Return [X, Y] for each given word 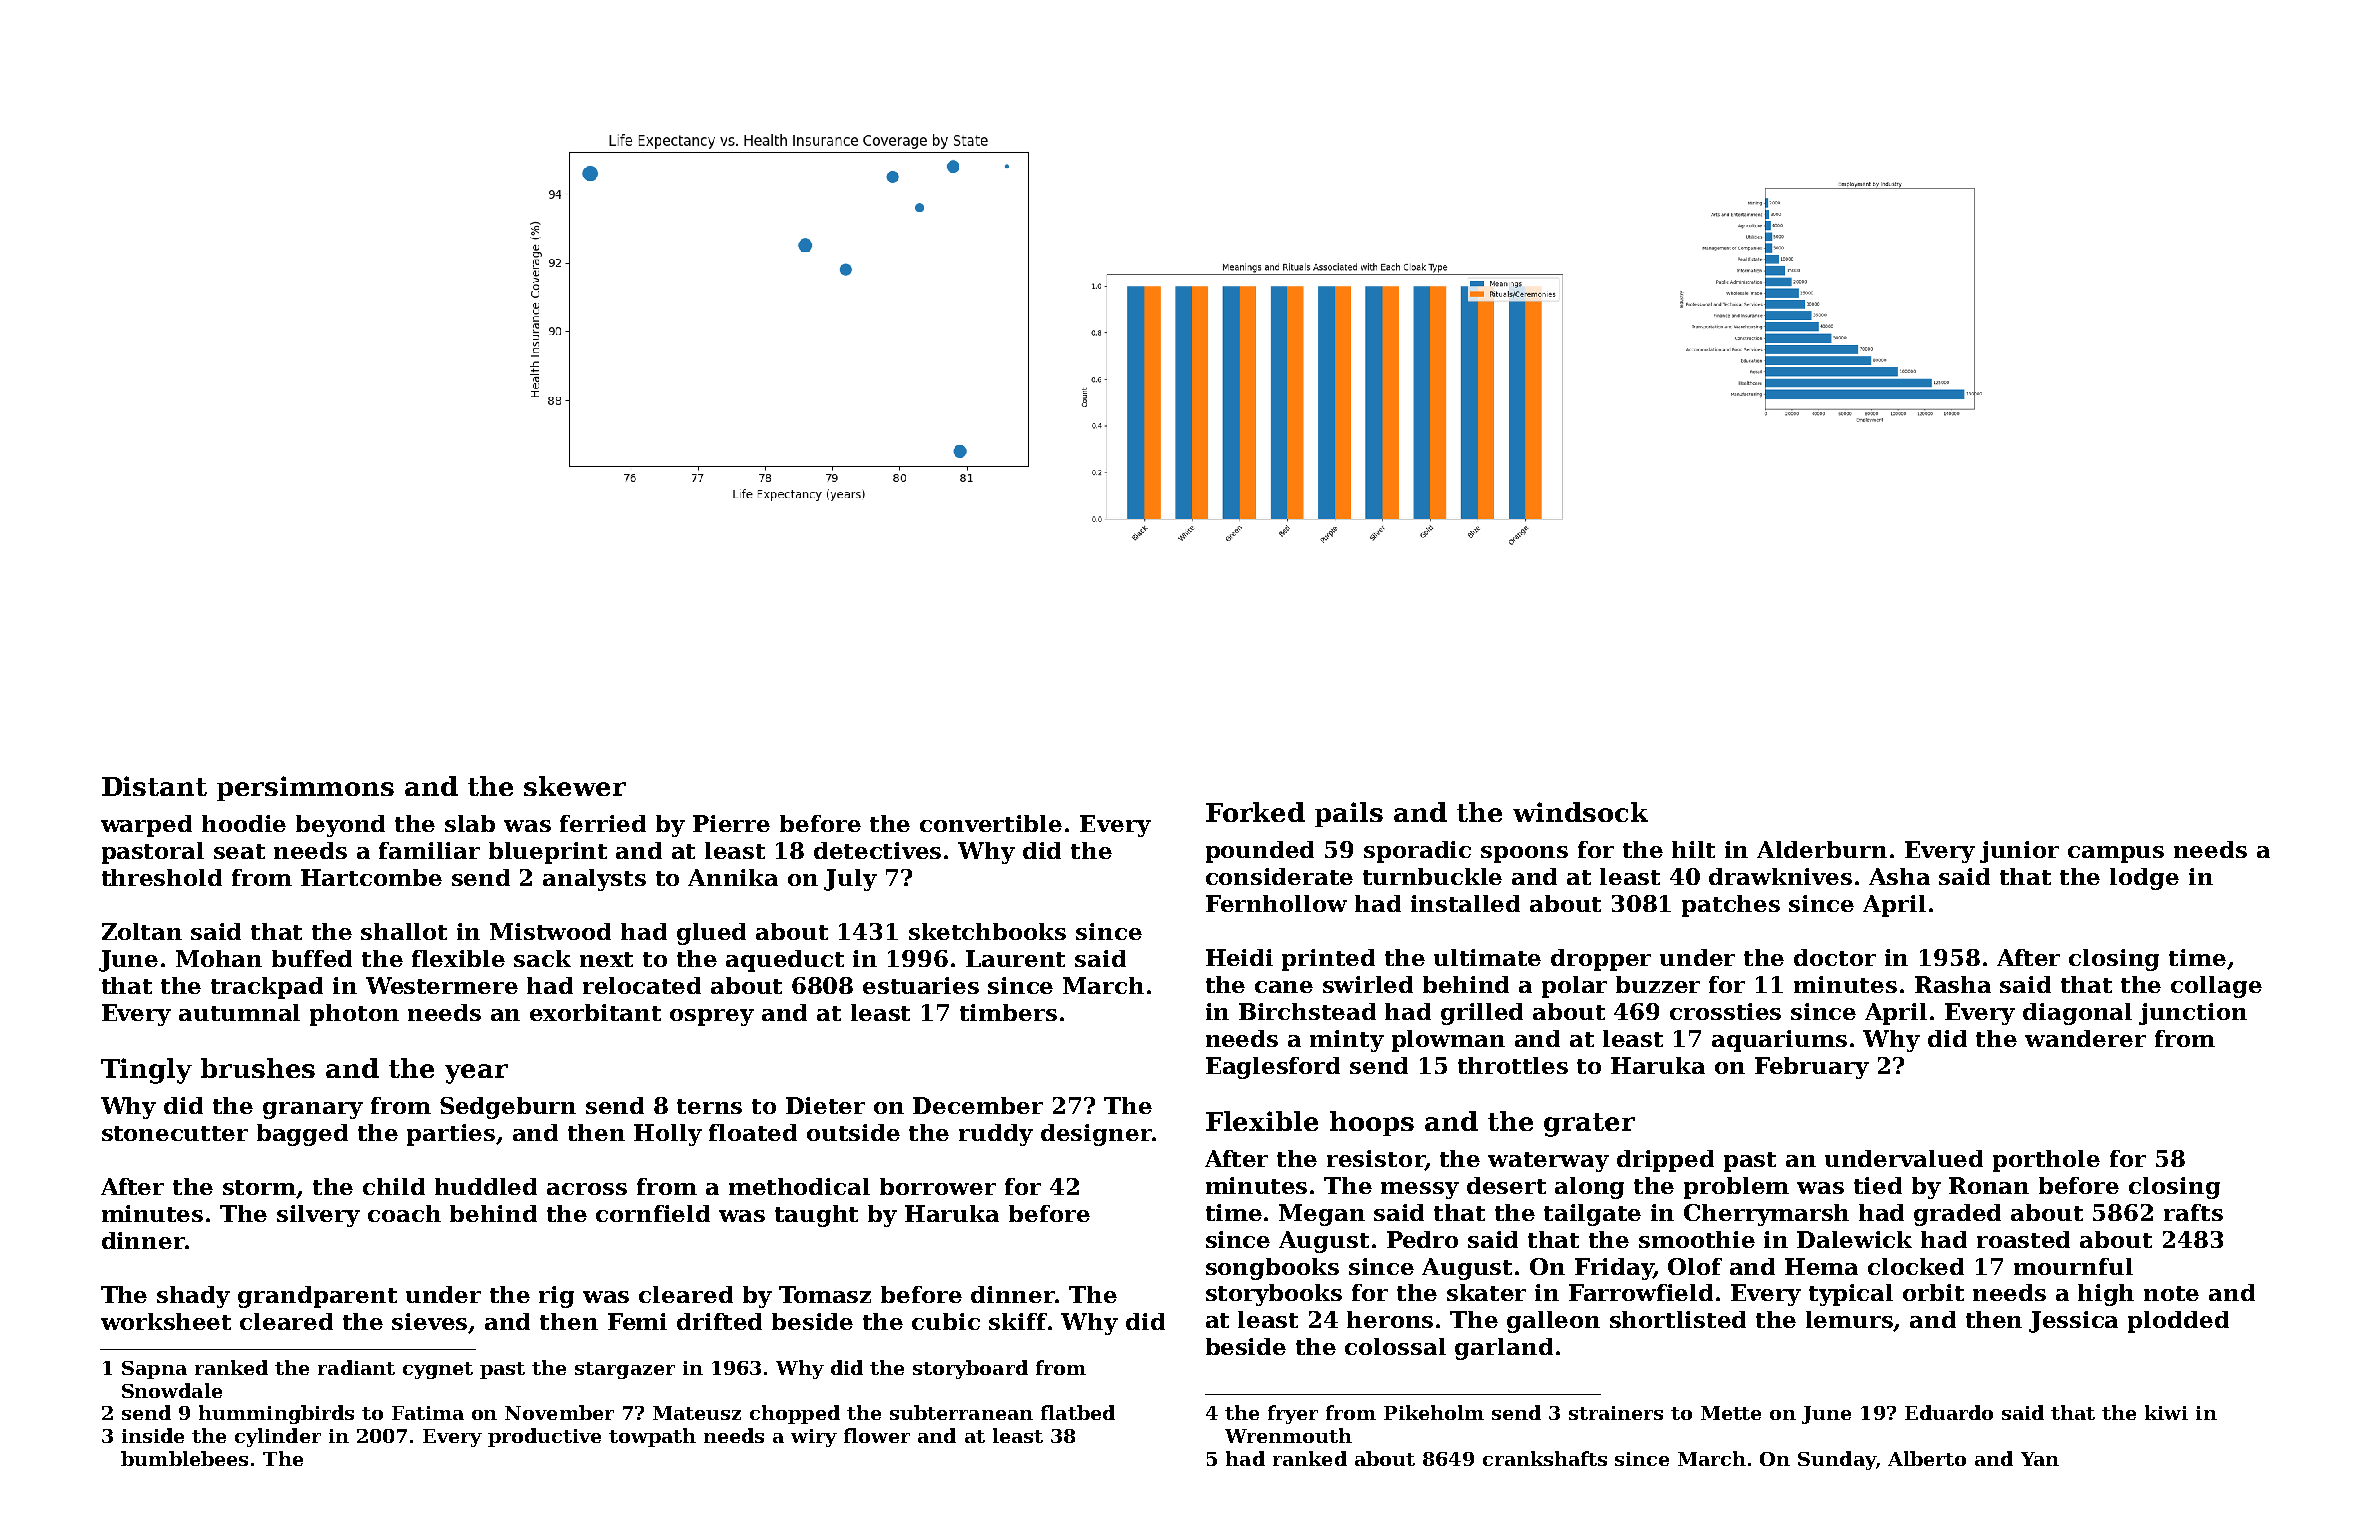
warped [146, 826]
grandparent [317, 1297]
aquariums [1779, 1041]
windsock [1580, 812]
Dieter [825, 1105]
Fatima [428, 1413]
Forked [1255, 812]
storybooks [1274, 1295]
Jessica [2073, 1322]
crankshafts [1545, 1458]
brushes [258, 1068]
